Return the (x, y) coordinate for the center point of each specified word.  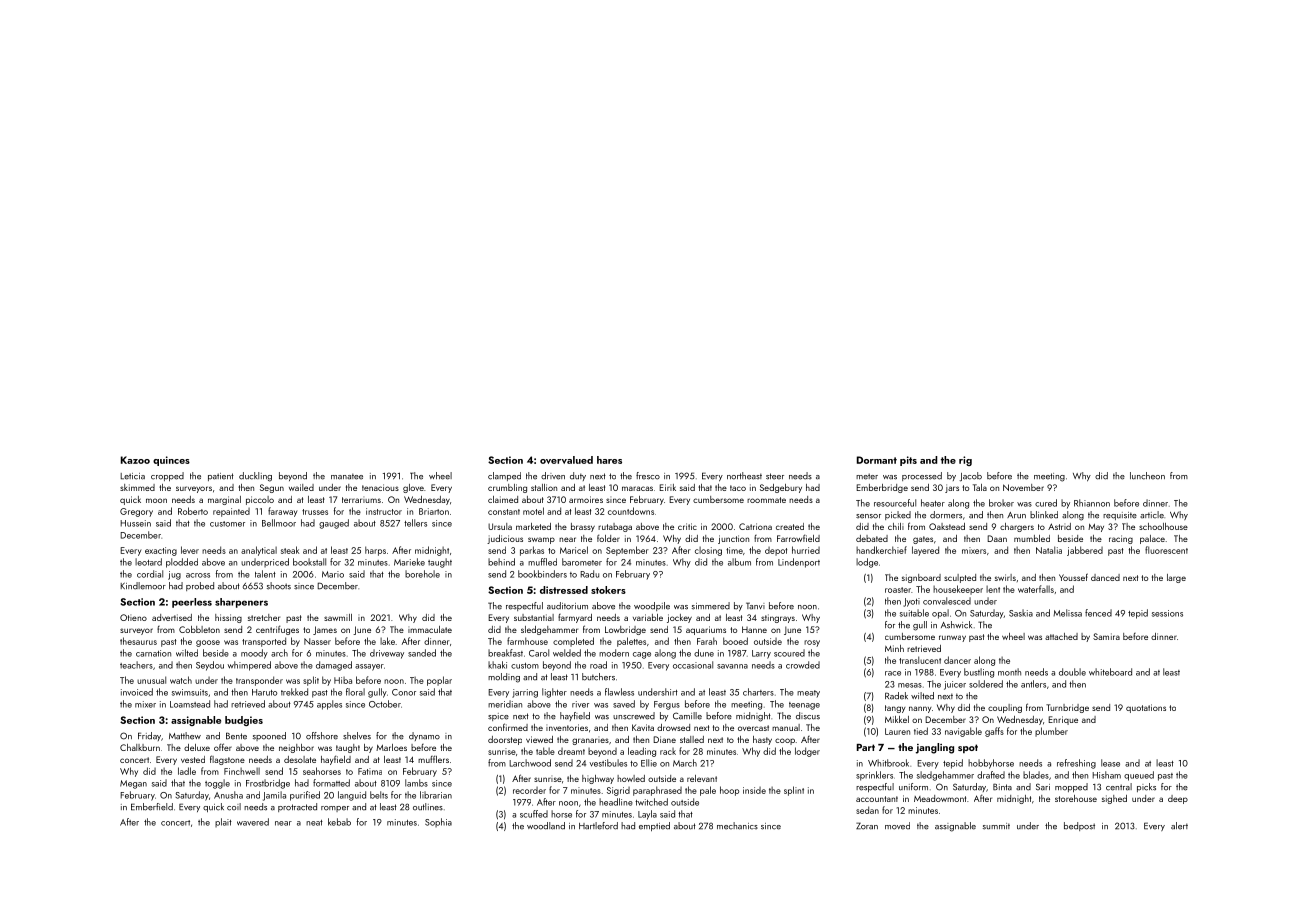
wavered (253, 822)
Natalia (1049, 550)
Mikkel (897, 719)
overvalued (566, 460)
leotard (148, 562)
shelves (357, 736)
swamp (541, 540)
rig (965, 461)
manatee (347, 476)
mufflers (433, 759)
